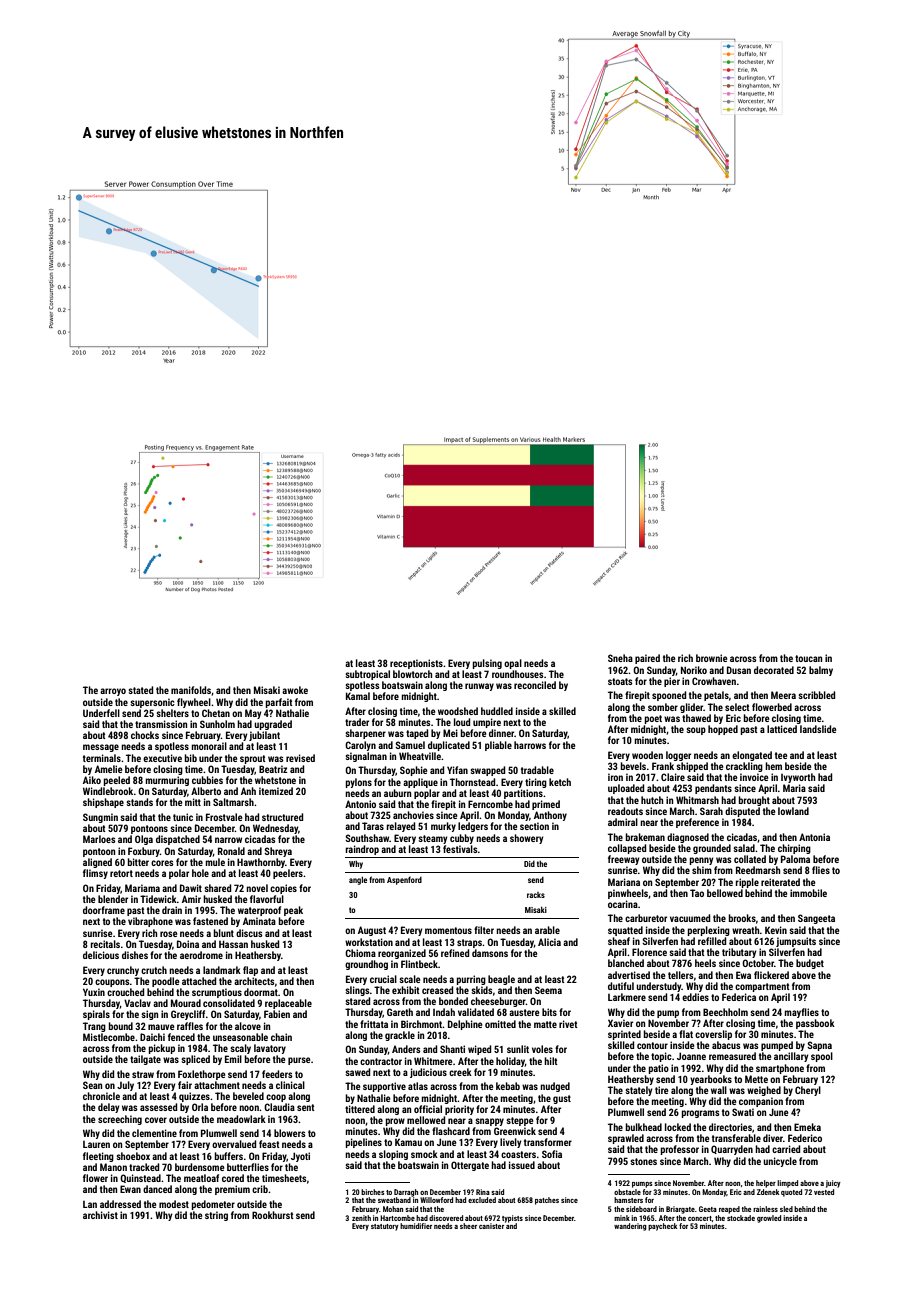 Image resolution: width=924 pixels, height=1308 pixels. I want to click on fleeting, so click(98, 1157).
